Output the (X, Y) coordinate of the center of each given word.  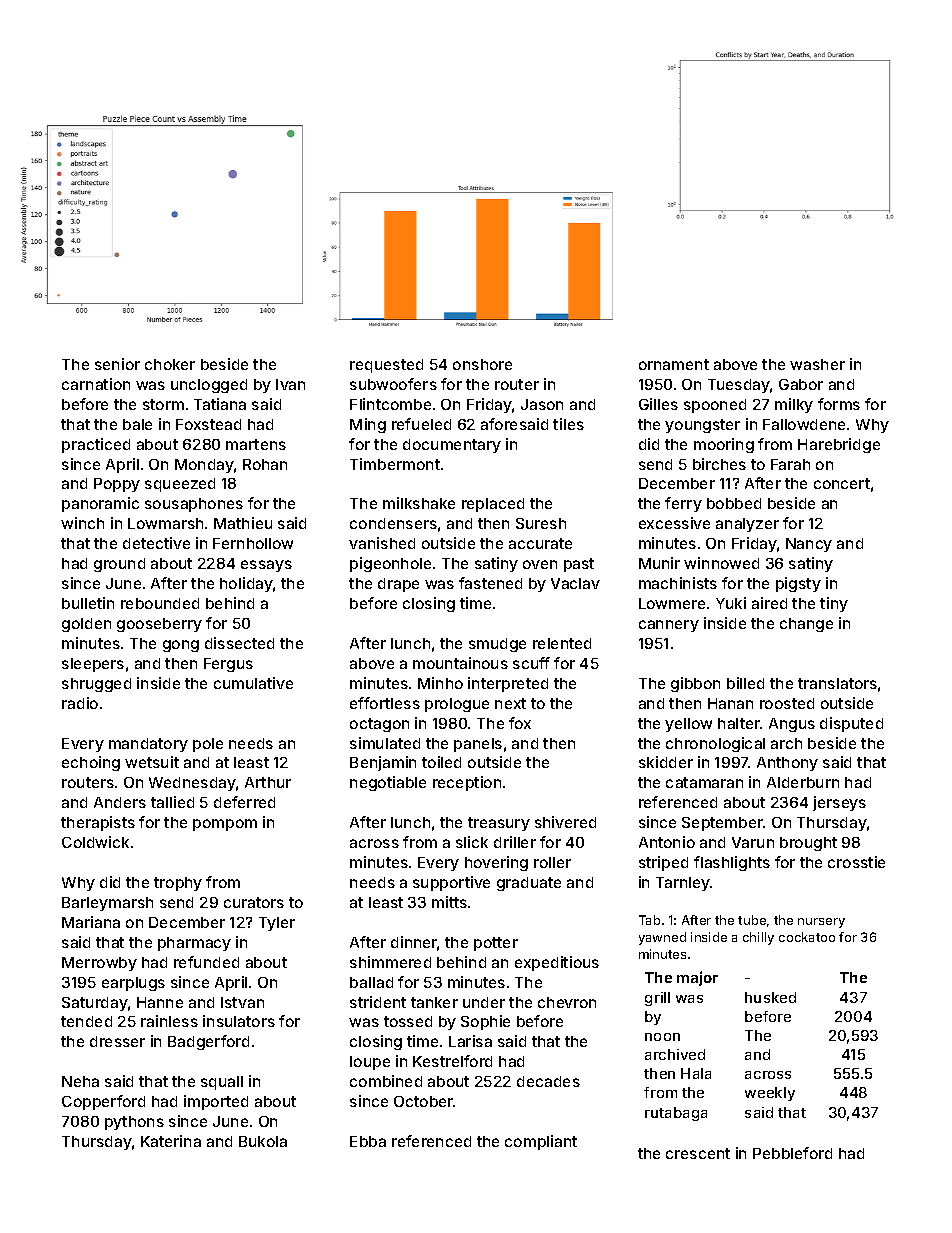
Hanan (730, 703)
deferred (244, 802)
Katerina (171, 1141)
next (510, 703)
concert (842, 483)
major (697, 978)
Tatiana (220, 404)
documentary (452, 446)
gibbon (695, 684)
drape (398, 585)
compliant (541, 1142)
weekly (770, 1094)
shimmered (390, 962)
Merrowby (99, 964)
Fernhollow (253, 543)
